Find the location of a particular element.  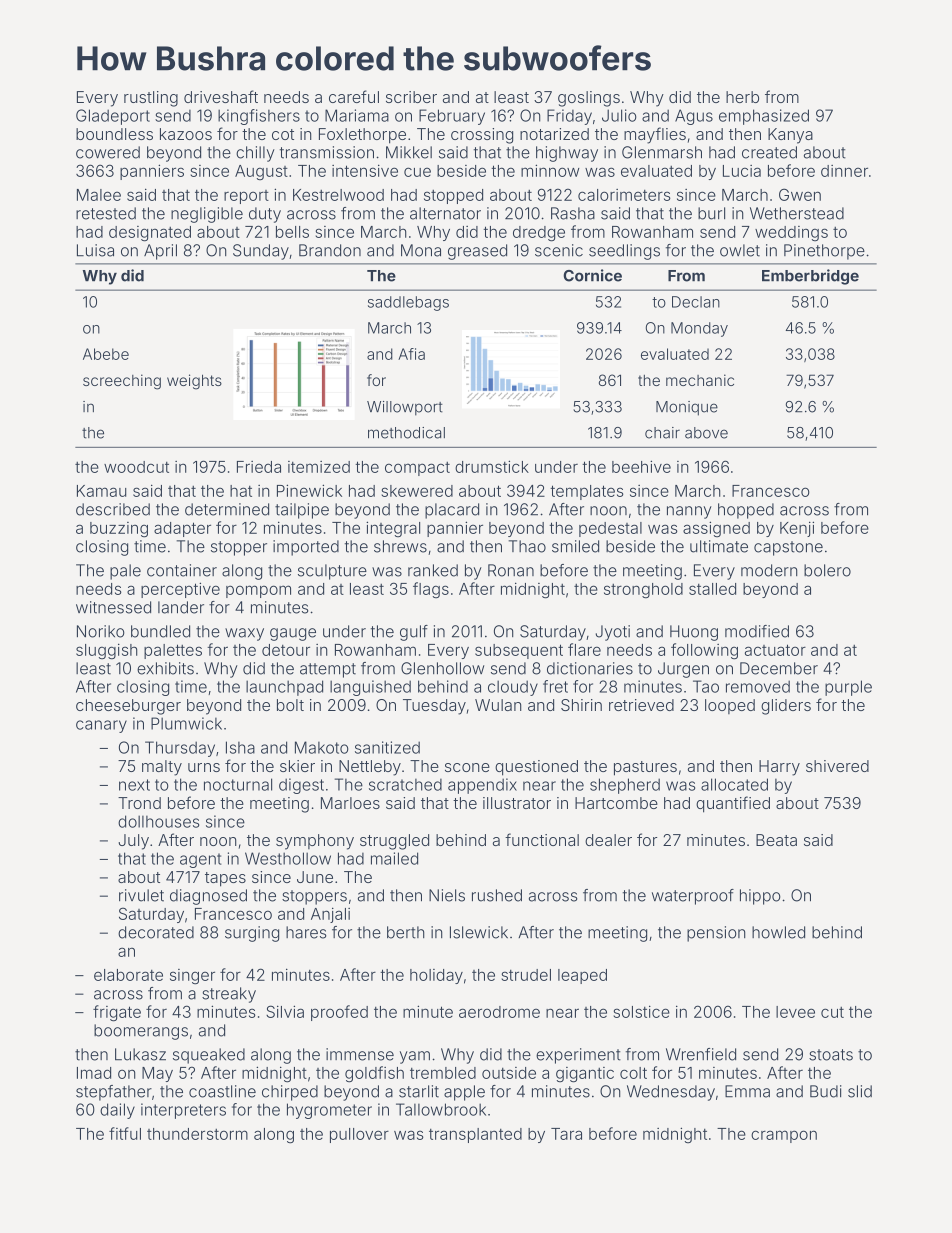

purple is located at coordinates (848, 688).
